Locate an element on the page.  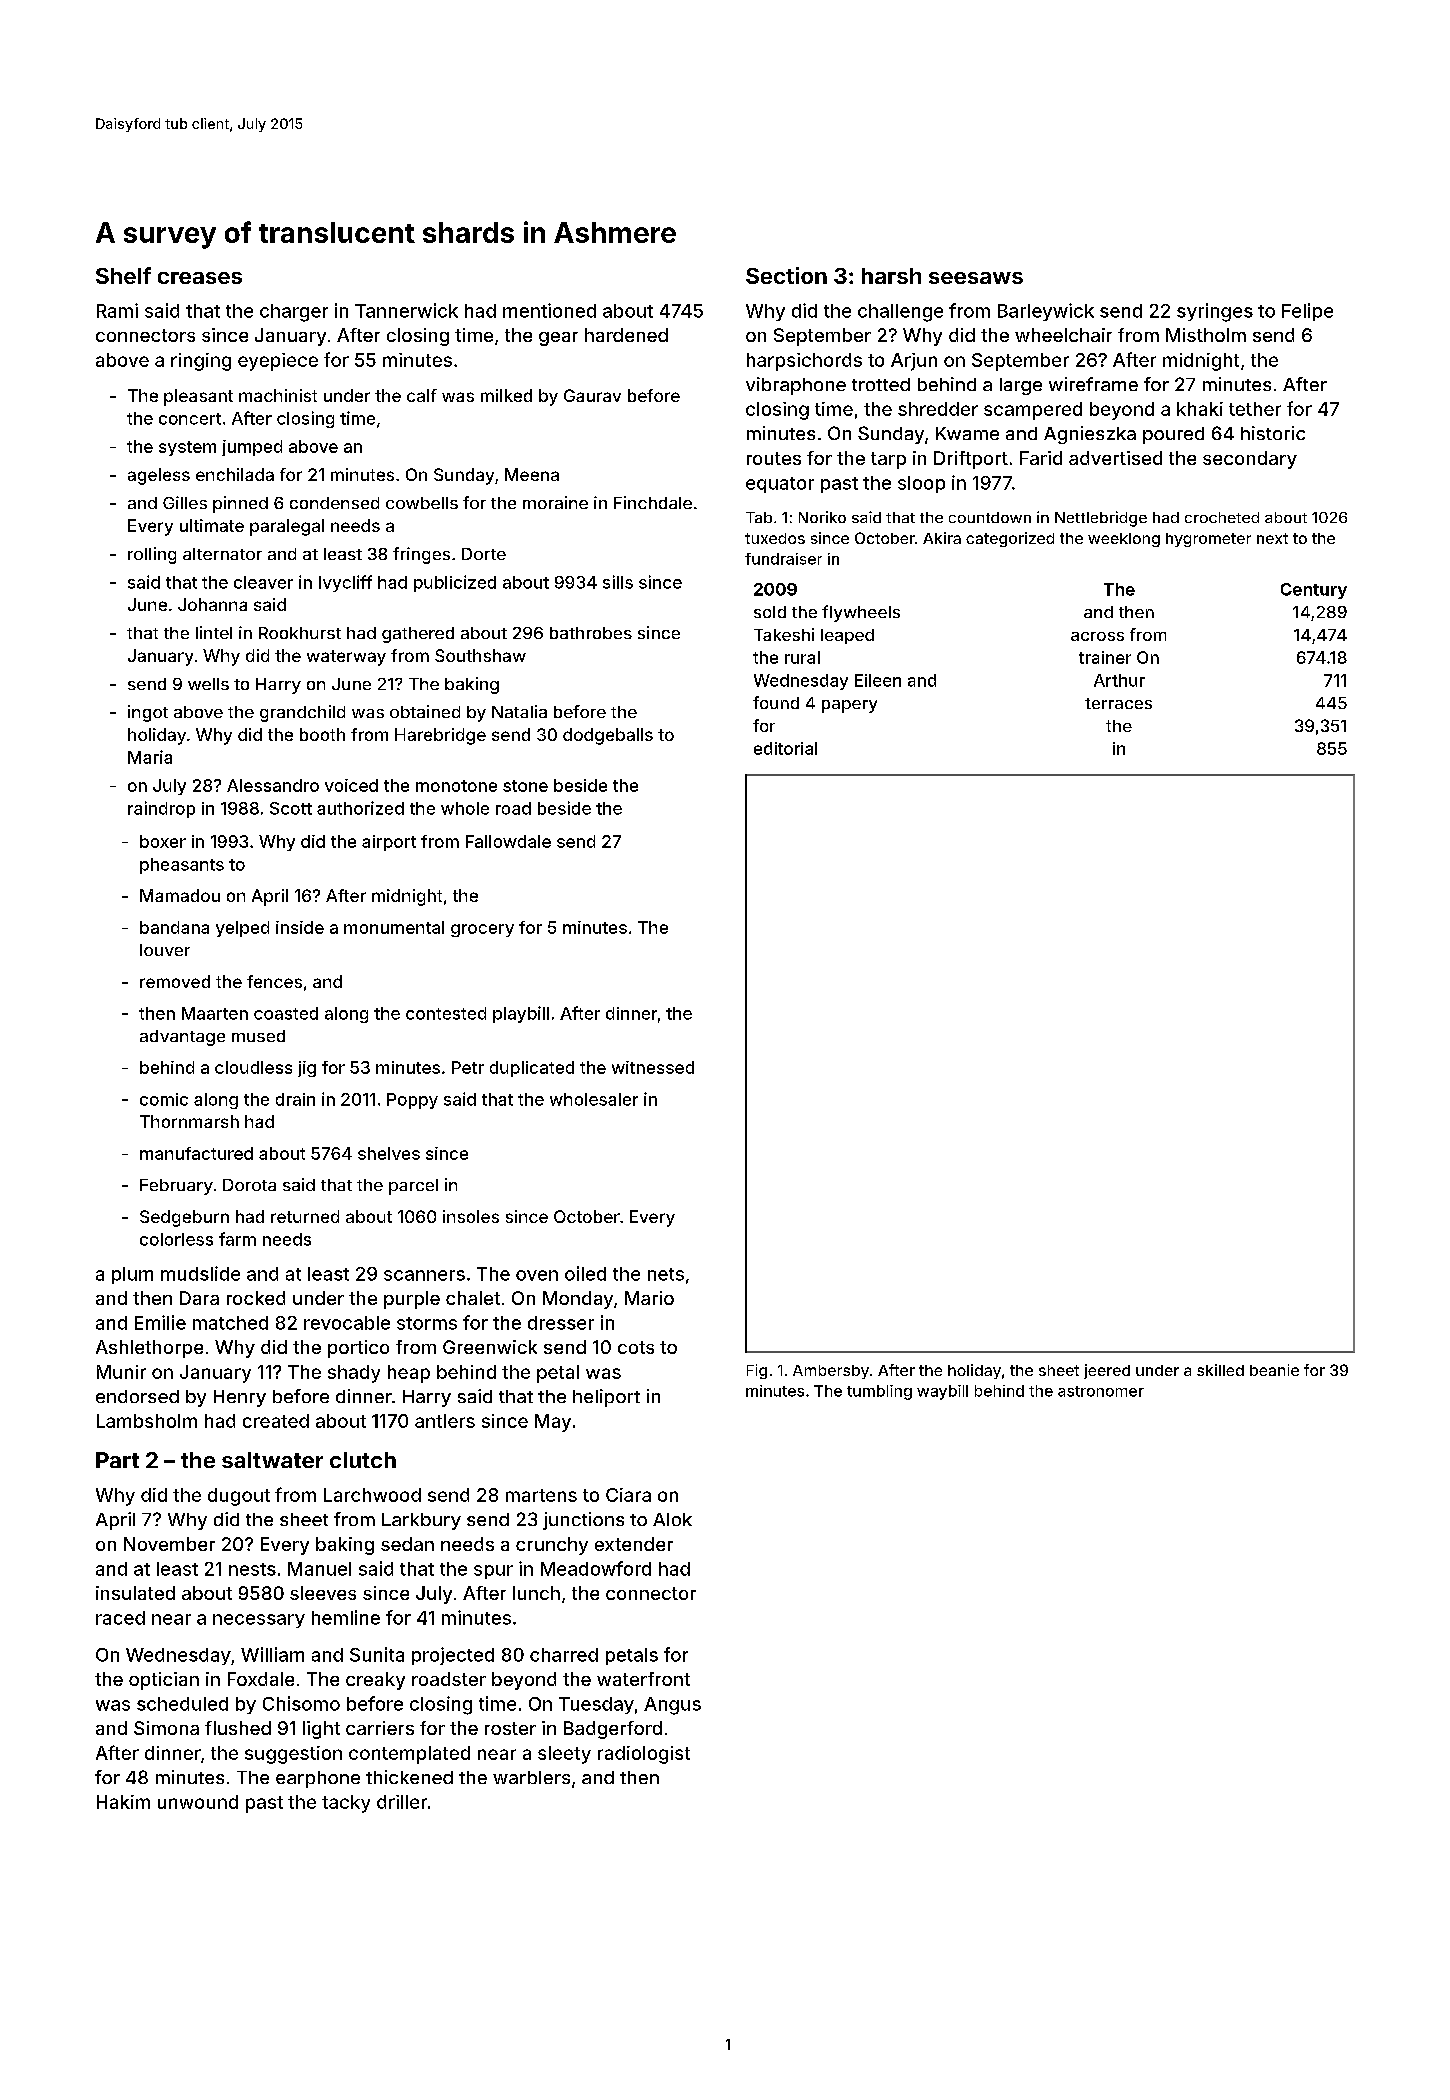
found is located at coordinates (776, 702).
